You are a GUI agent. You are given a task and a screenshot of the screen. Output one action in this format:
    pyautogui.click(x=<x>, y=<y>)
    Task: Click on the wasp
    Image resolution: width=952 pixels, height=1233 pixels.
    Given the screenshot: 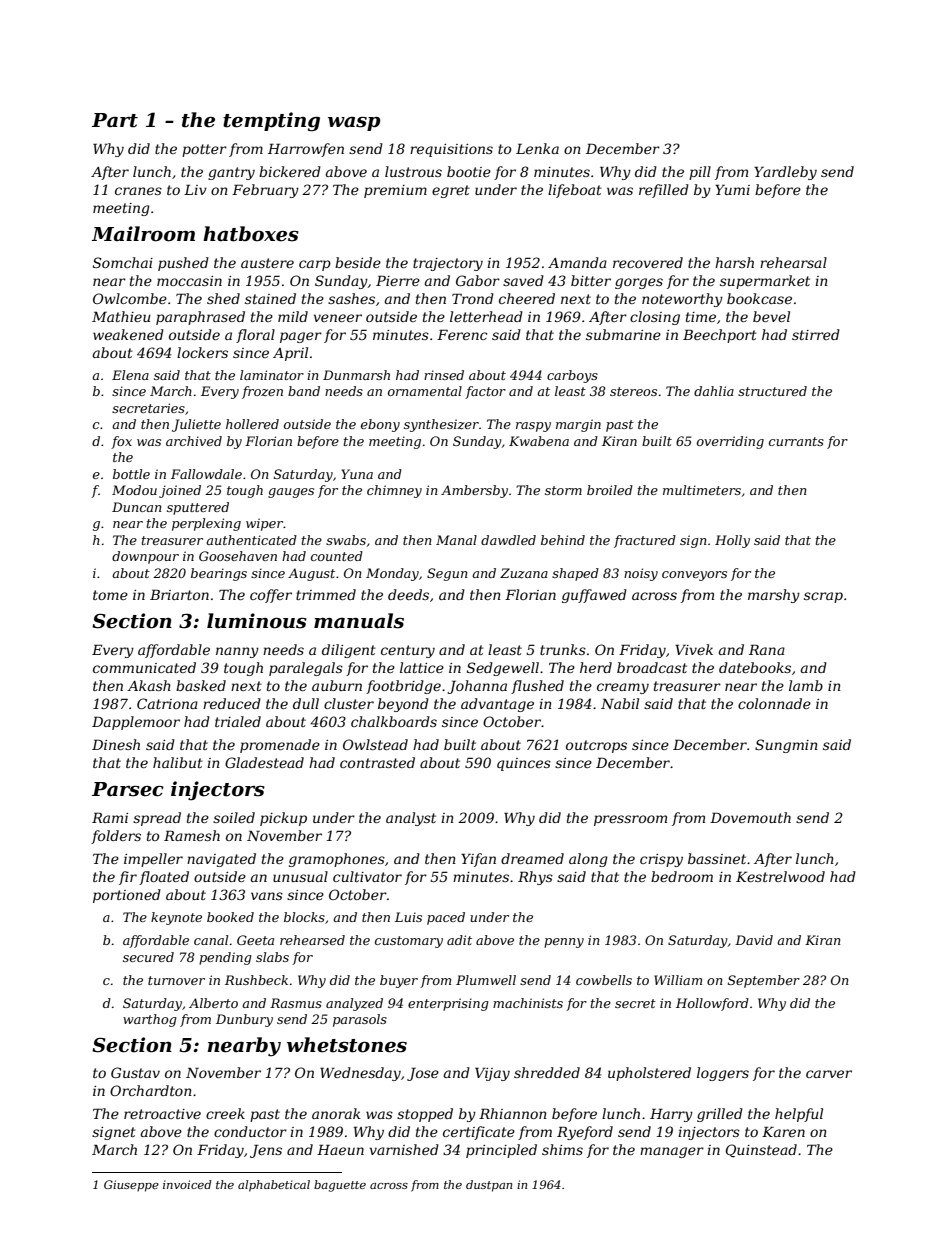 What is the action you would take?
    pyautogui.click(x=354, y=124)
